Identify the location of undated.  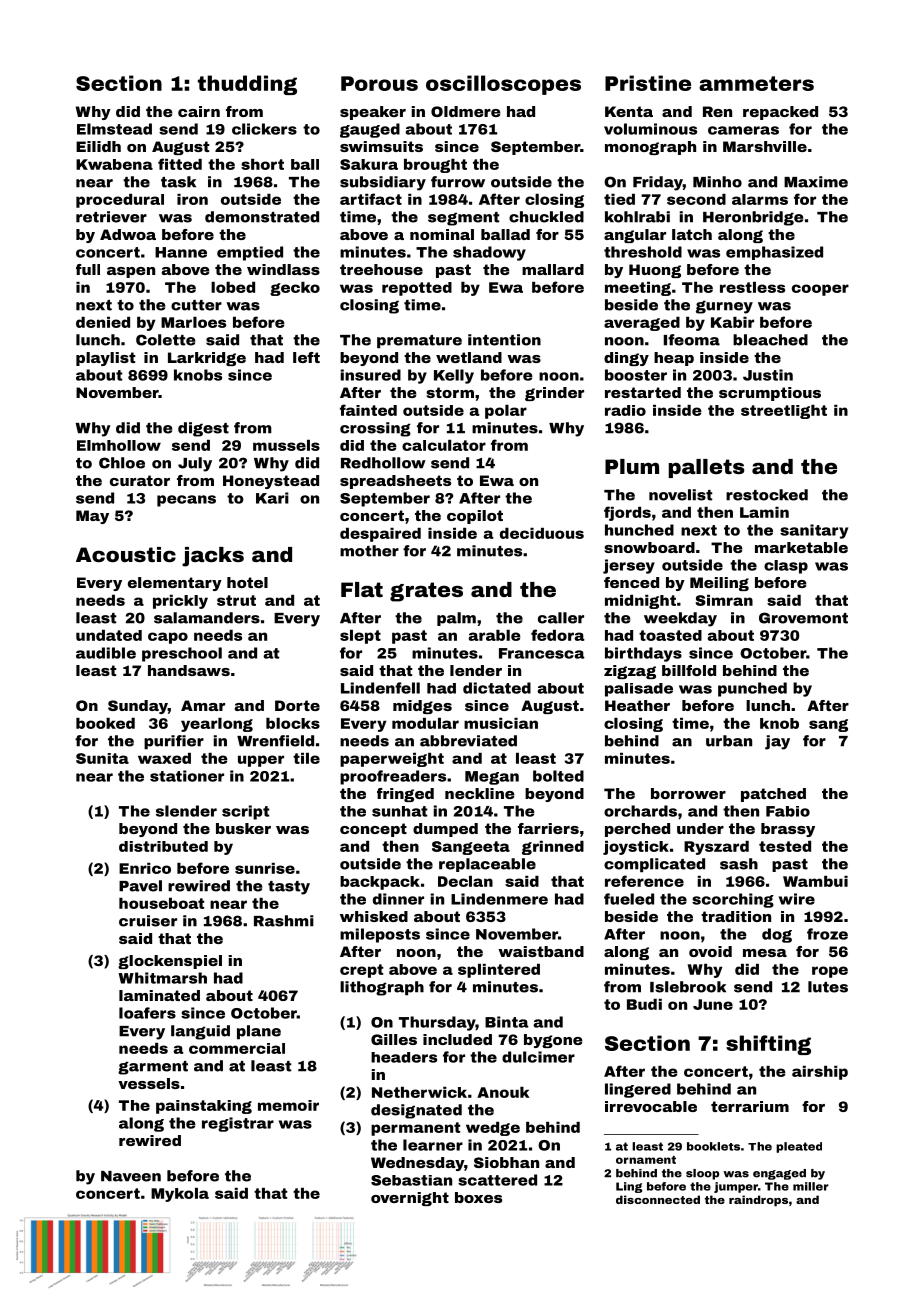
(109, 635).
